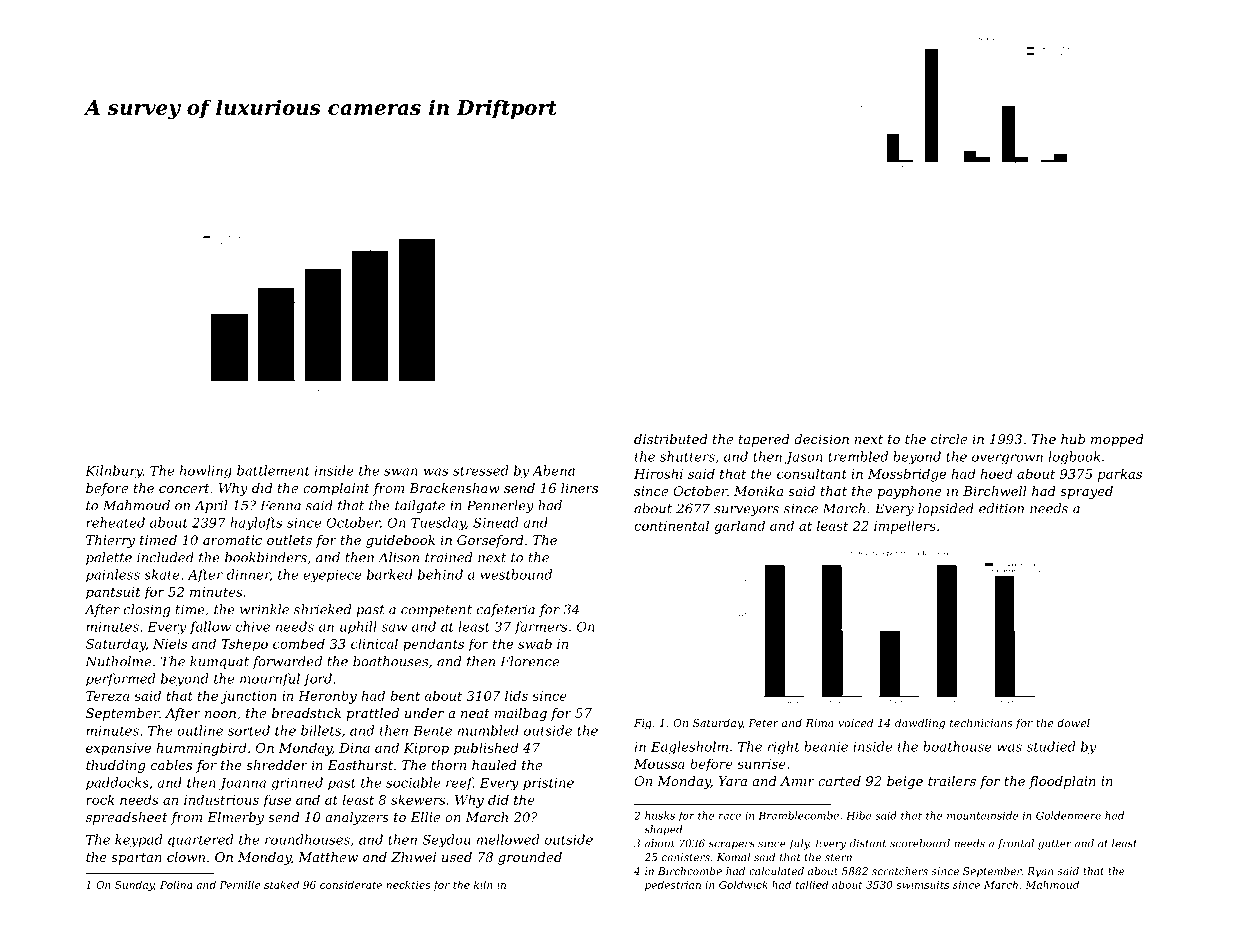 This document has height=952, width=1233. What do you see at coordinates (660, 815) in the document?
I see `husks` at bounding box center [660, 815].
